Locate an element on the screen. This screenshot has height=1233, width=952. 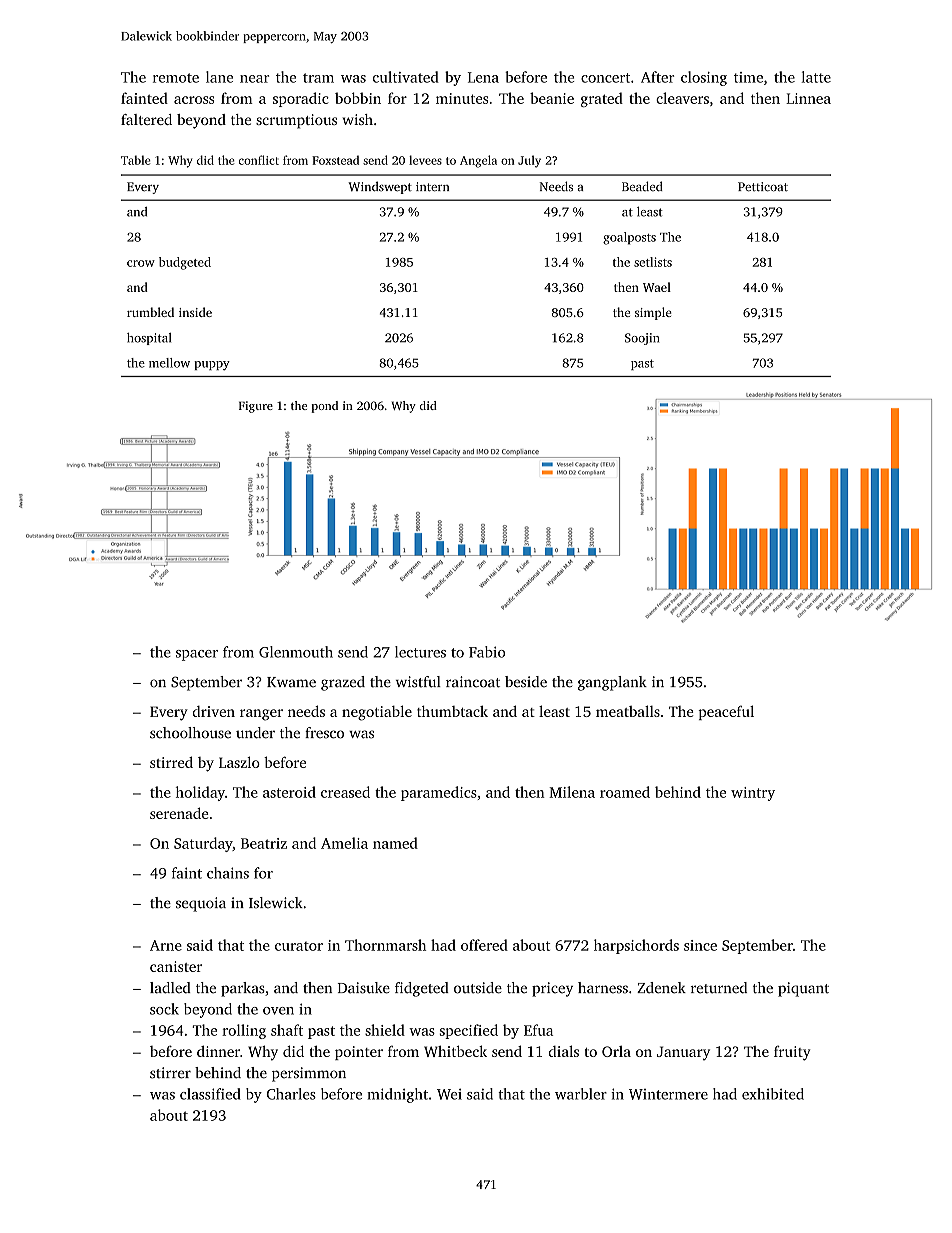
peaceful is located at coordinates (726, 712).
